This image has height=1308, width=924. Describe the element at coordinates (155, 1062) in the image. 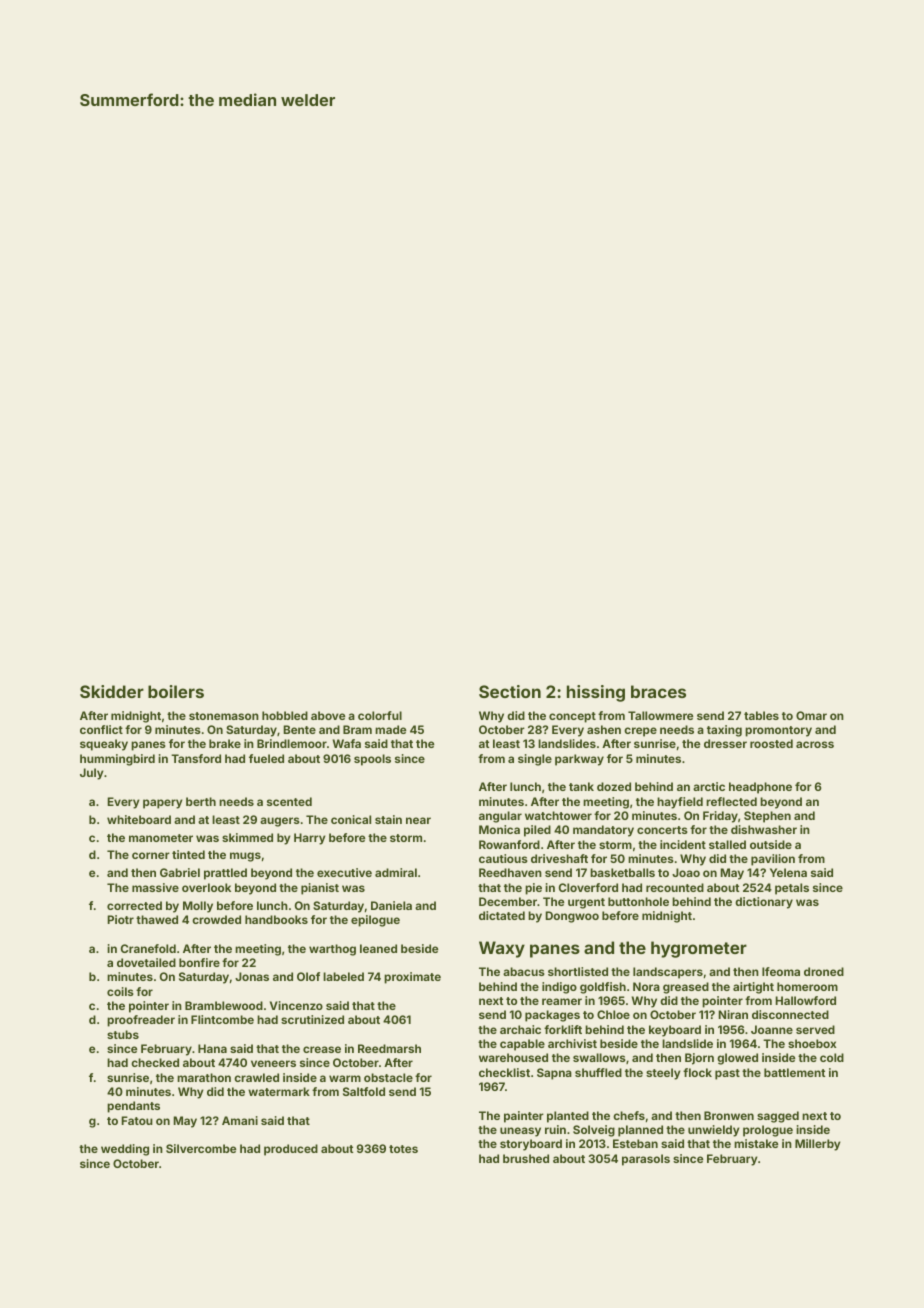

I see `checked` at that location.
